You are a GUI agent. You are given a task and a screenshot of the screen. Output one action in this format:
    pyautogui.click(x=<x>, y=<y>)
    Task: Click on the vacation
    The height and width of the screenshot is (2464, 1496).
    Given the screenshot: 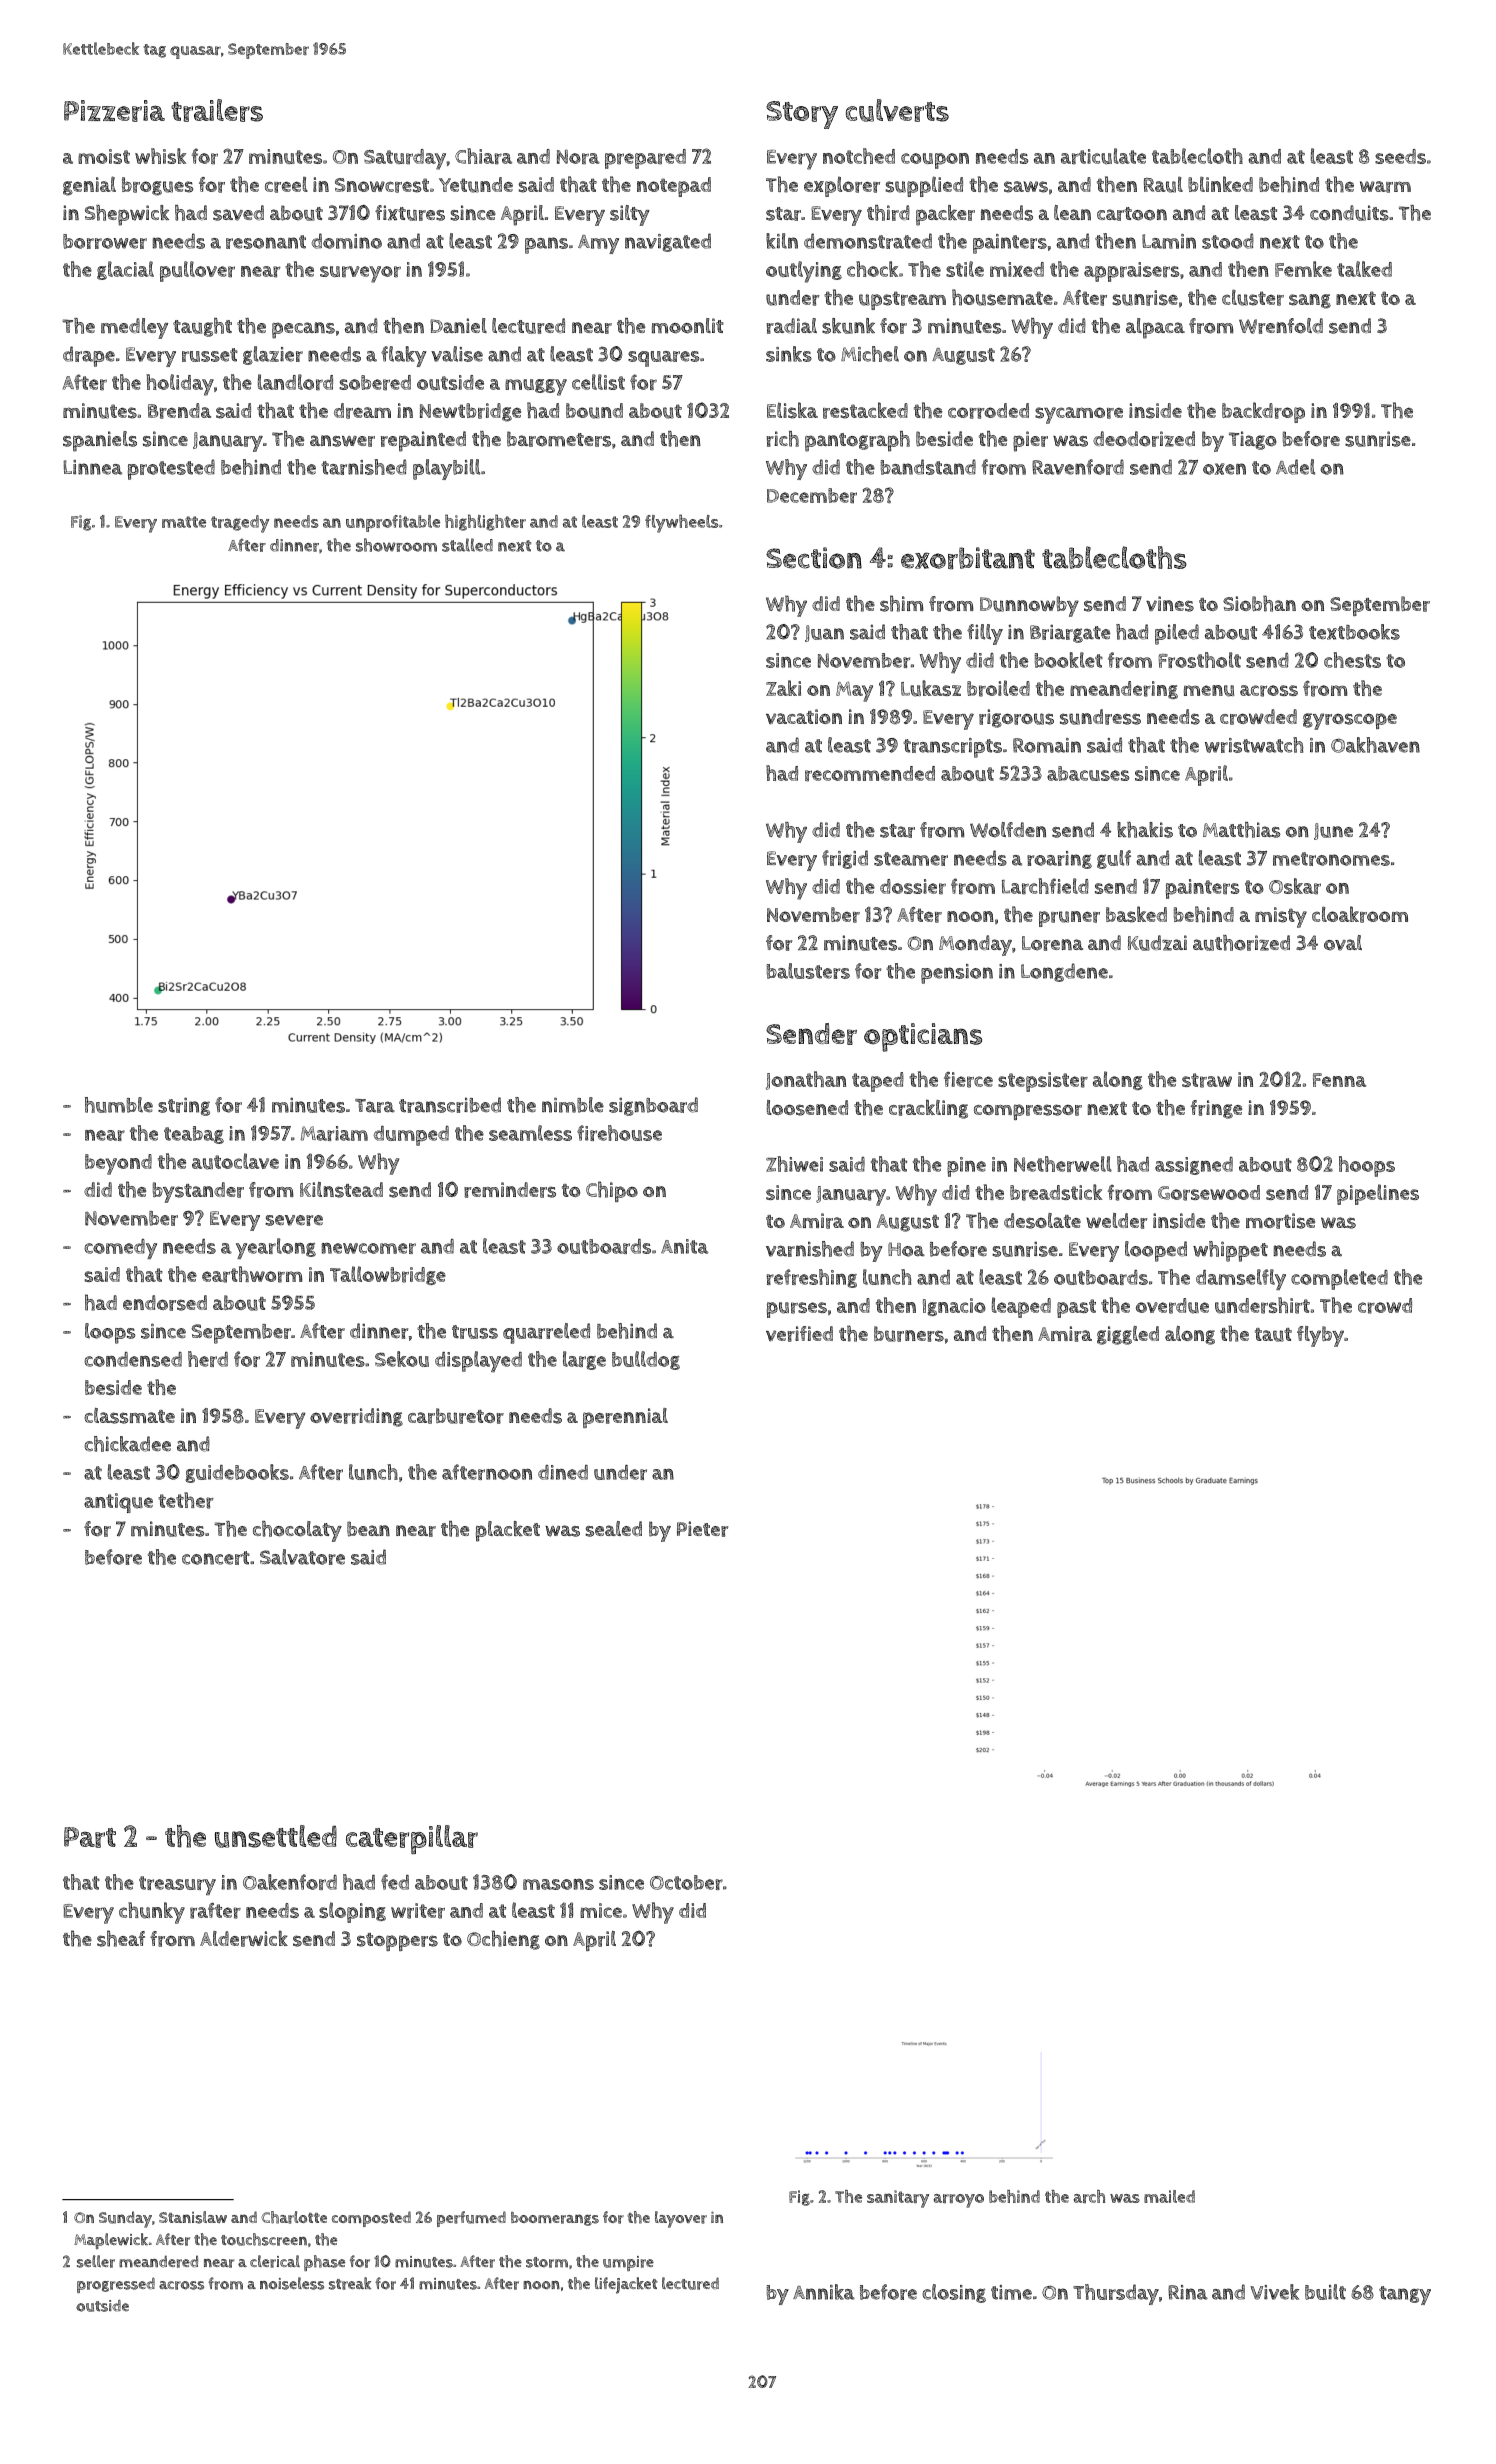 What is the action you would take?
    pyautogui.click(x=804, y=717)
